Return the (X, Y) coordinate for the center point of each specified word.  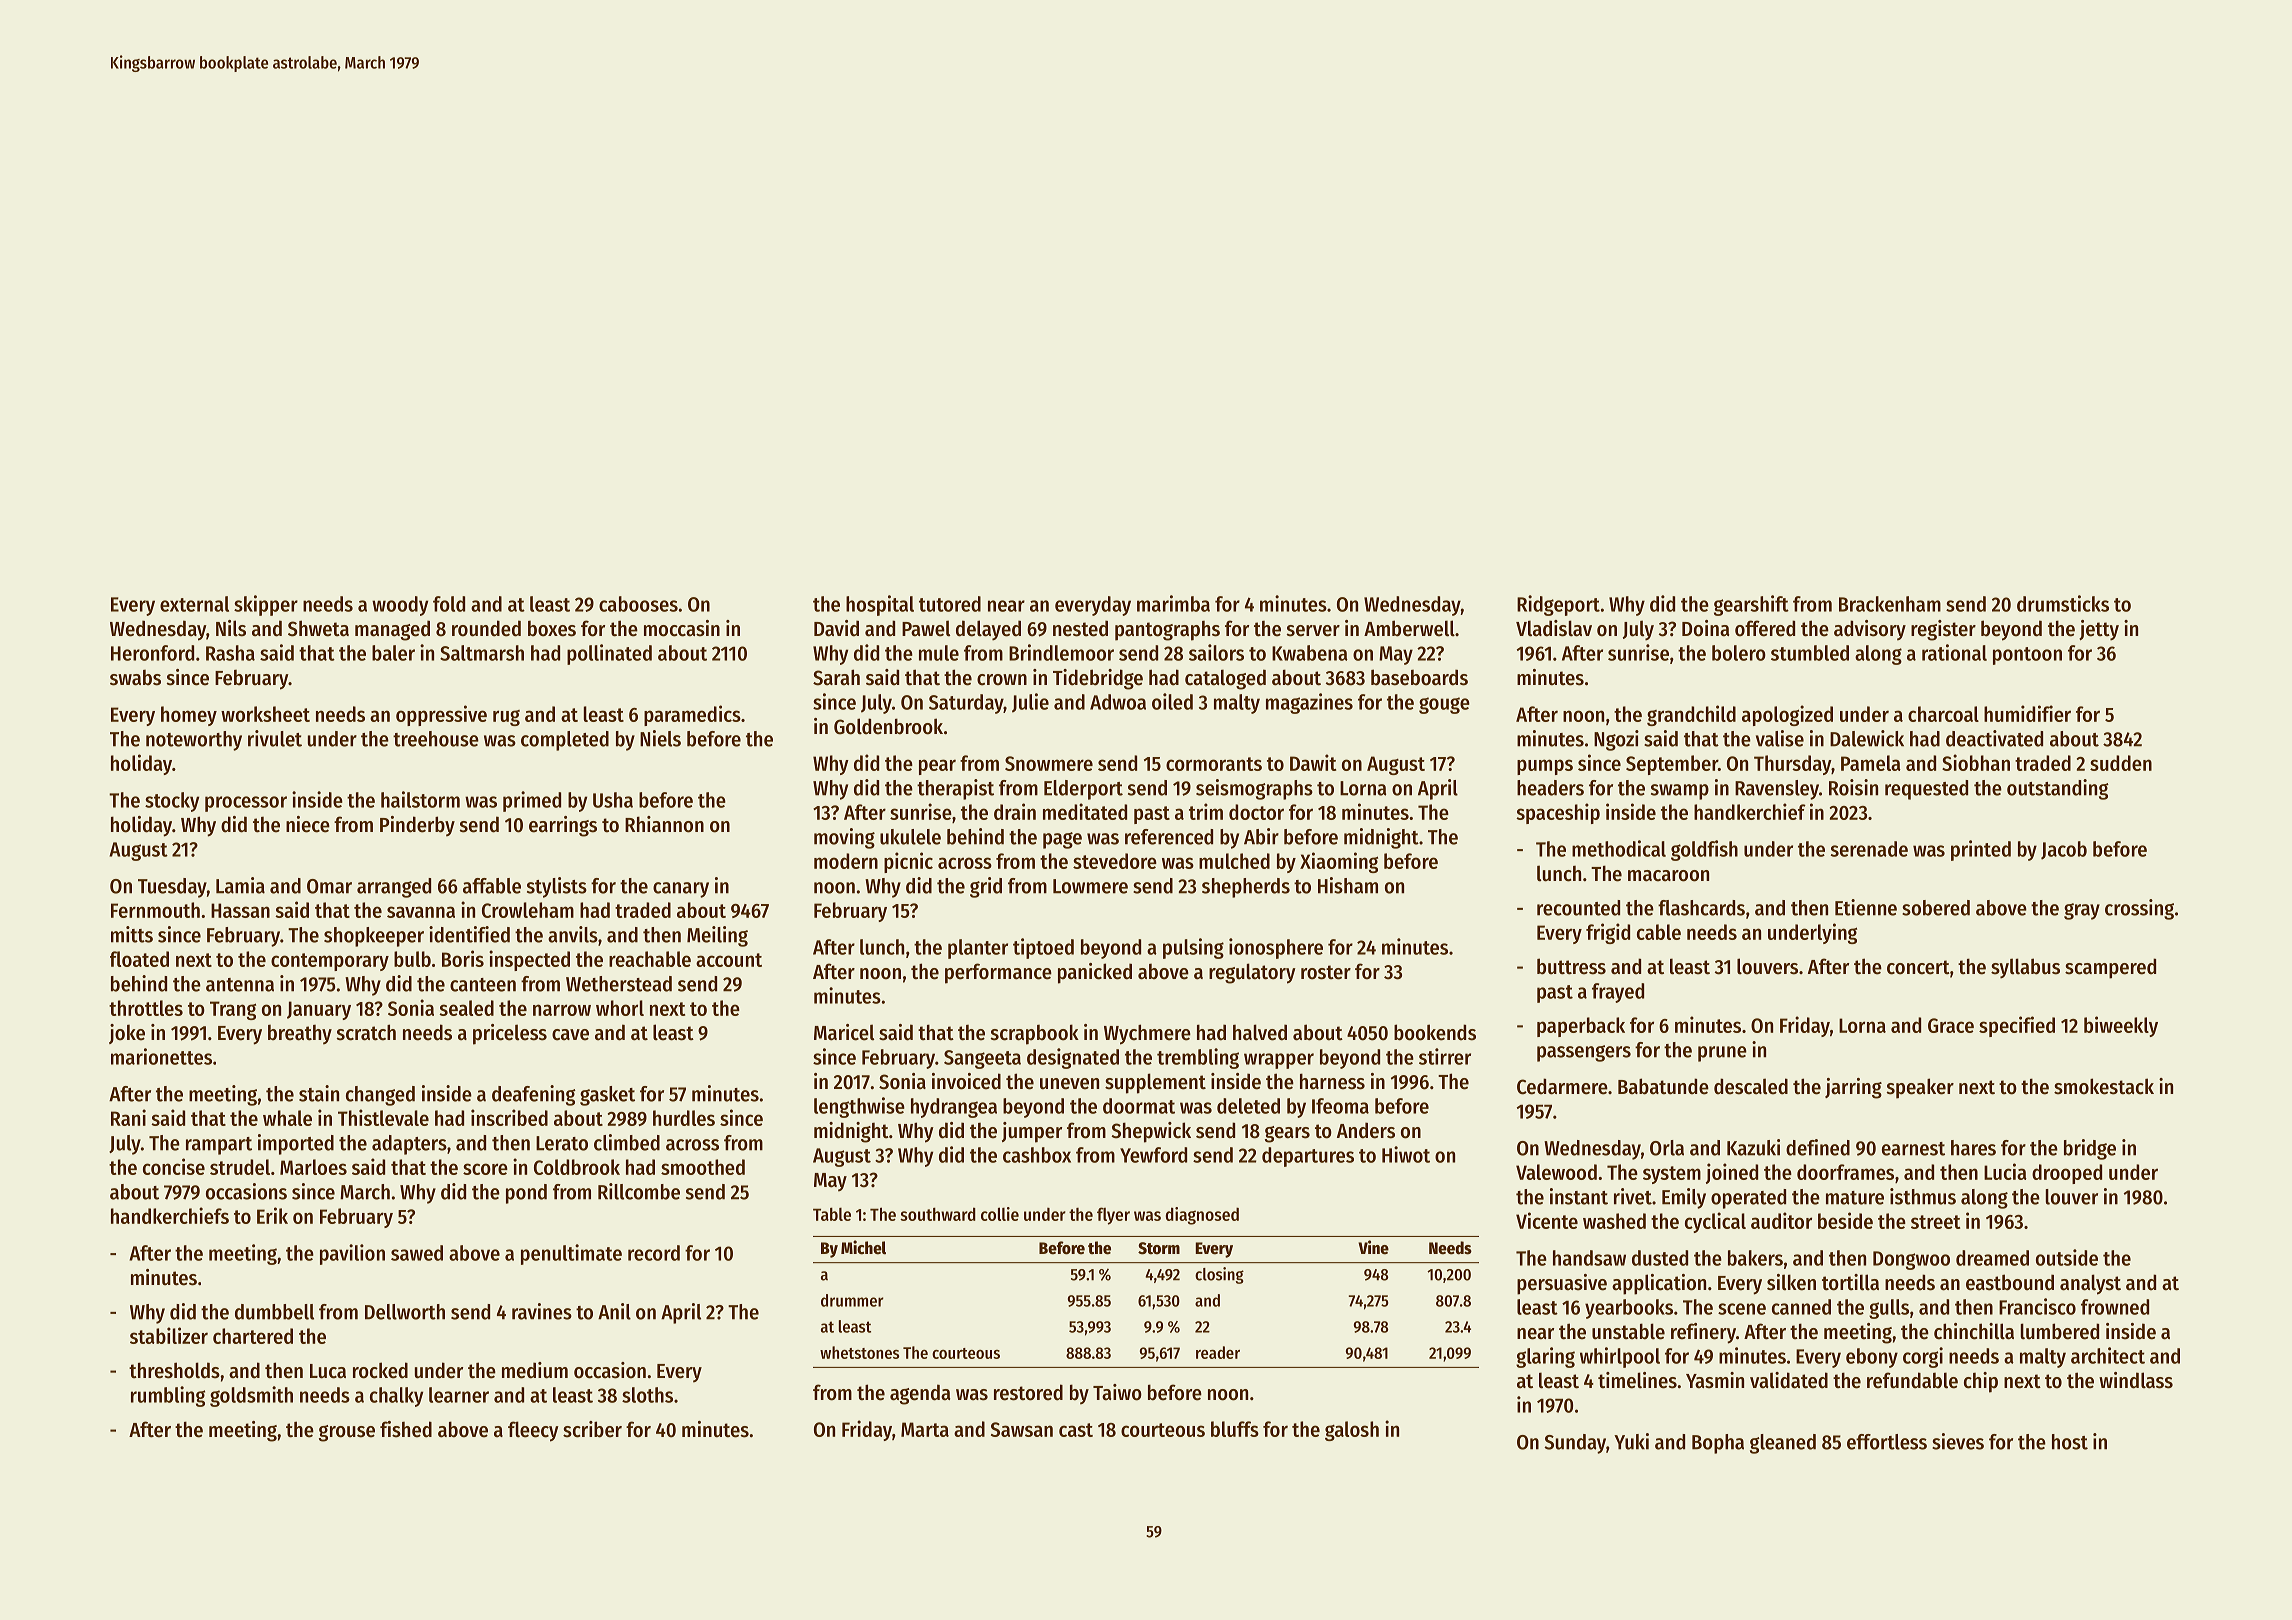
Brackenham (1890, 604)
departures (1308, 1157)
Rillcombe (639, 1191)
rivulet (275, 738)
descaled (1751, 1086)
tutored (950, 604)
